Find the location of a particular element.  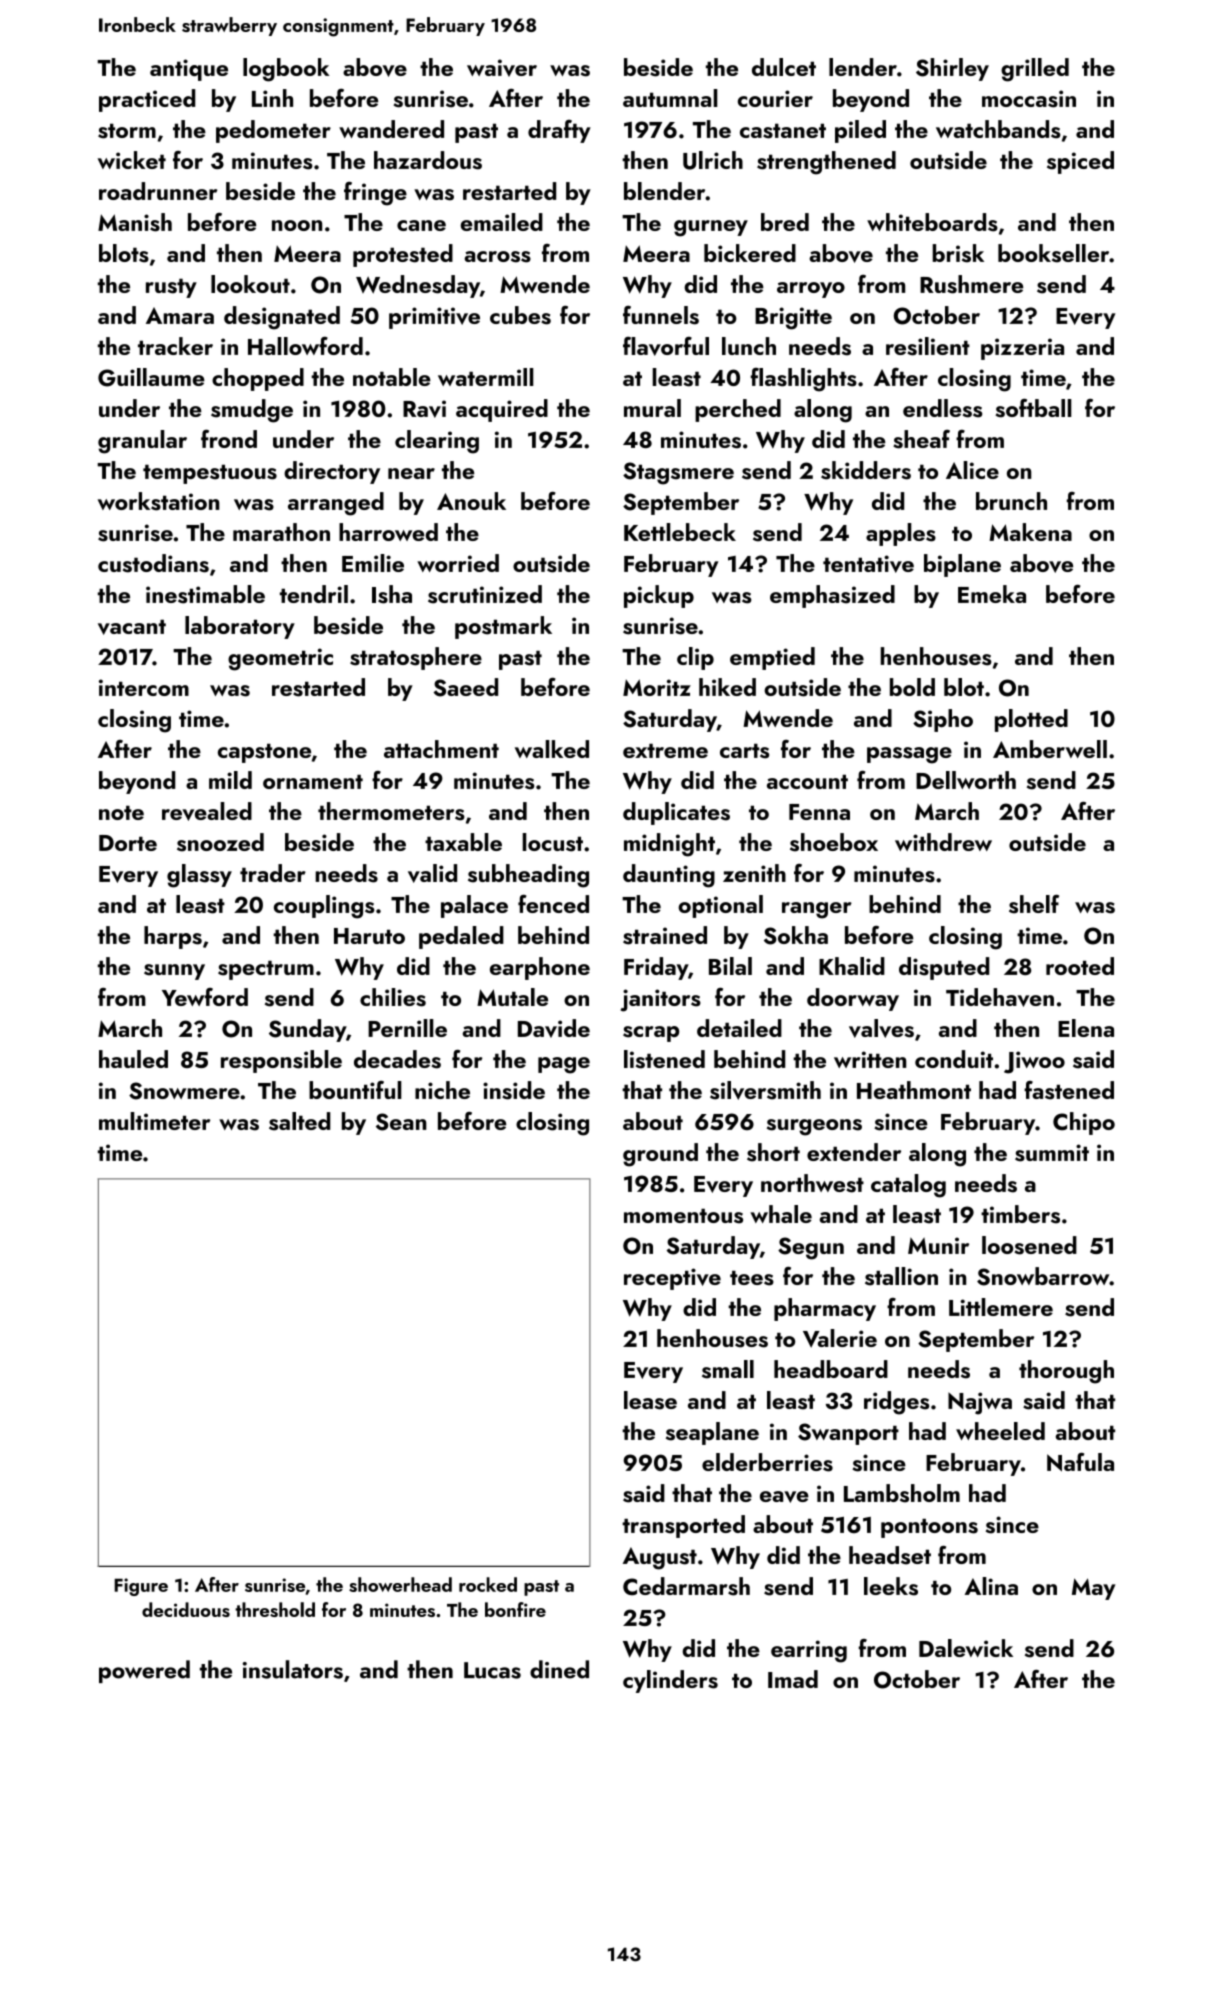

showerhead is located at coordinates (400, 1584).
